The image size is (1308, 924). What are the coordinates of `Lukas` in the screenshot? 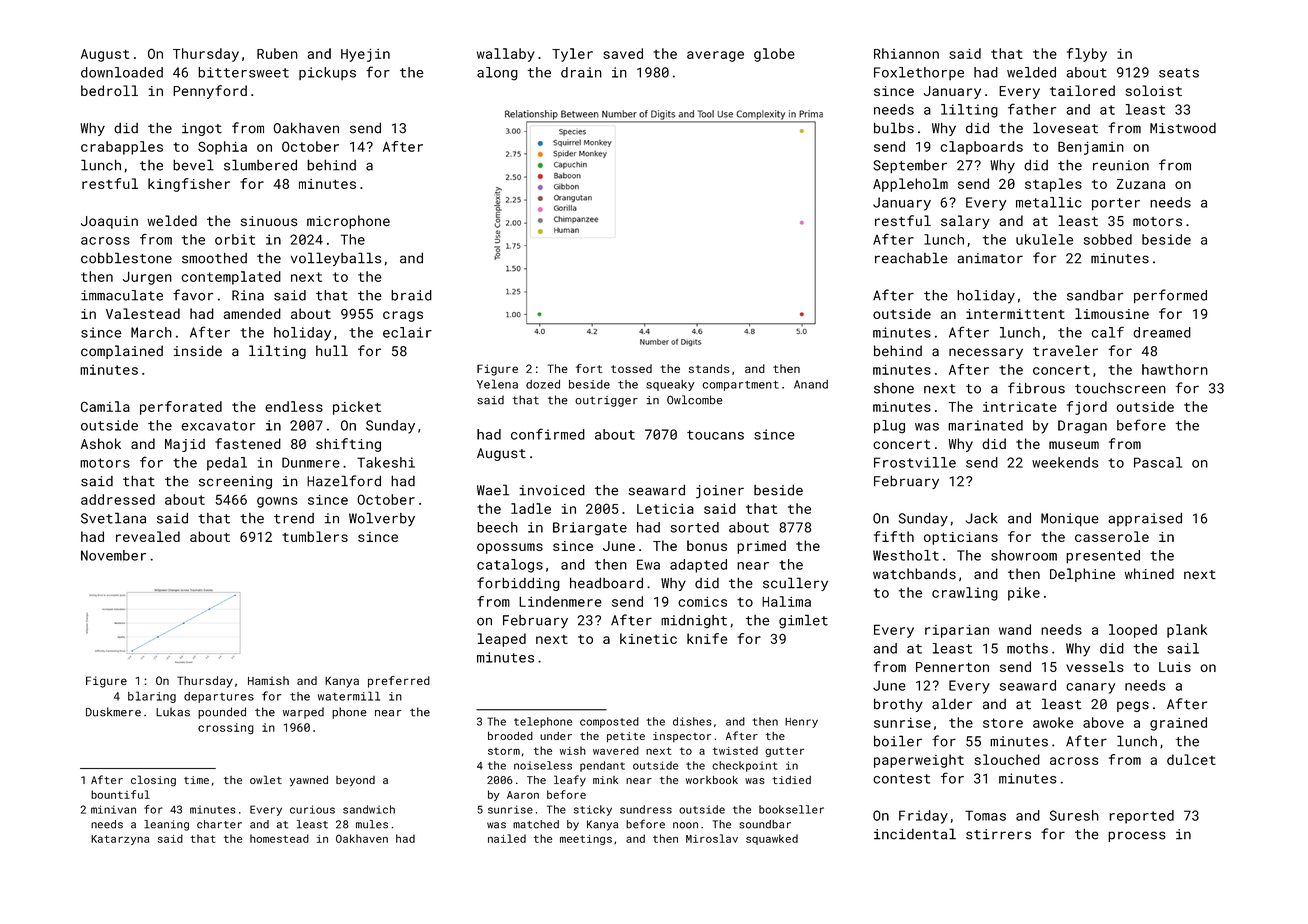 It's located at (173, 712).
